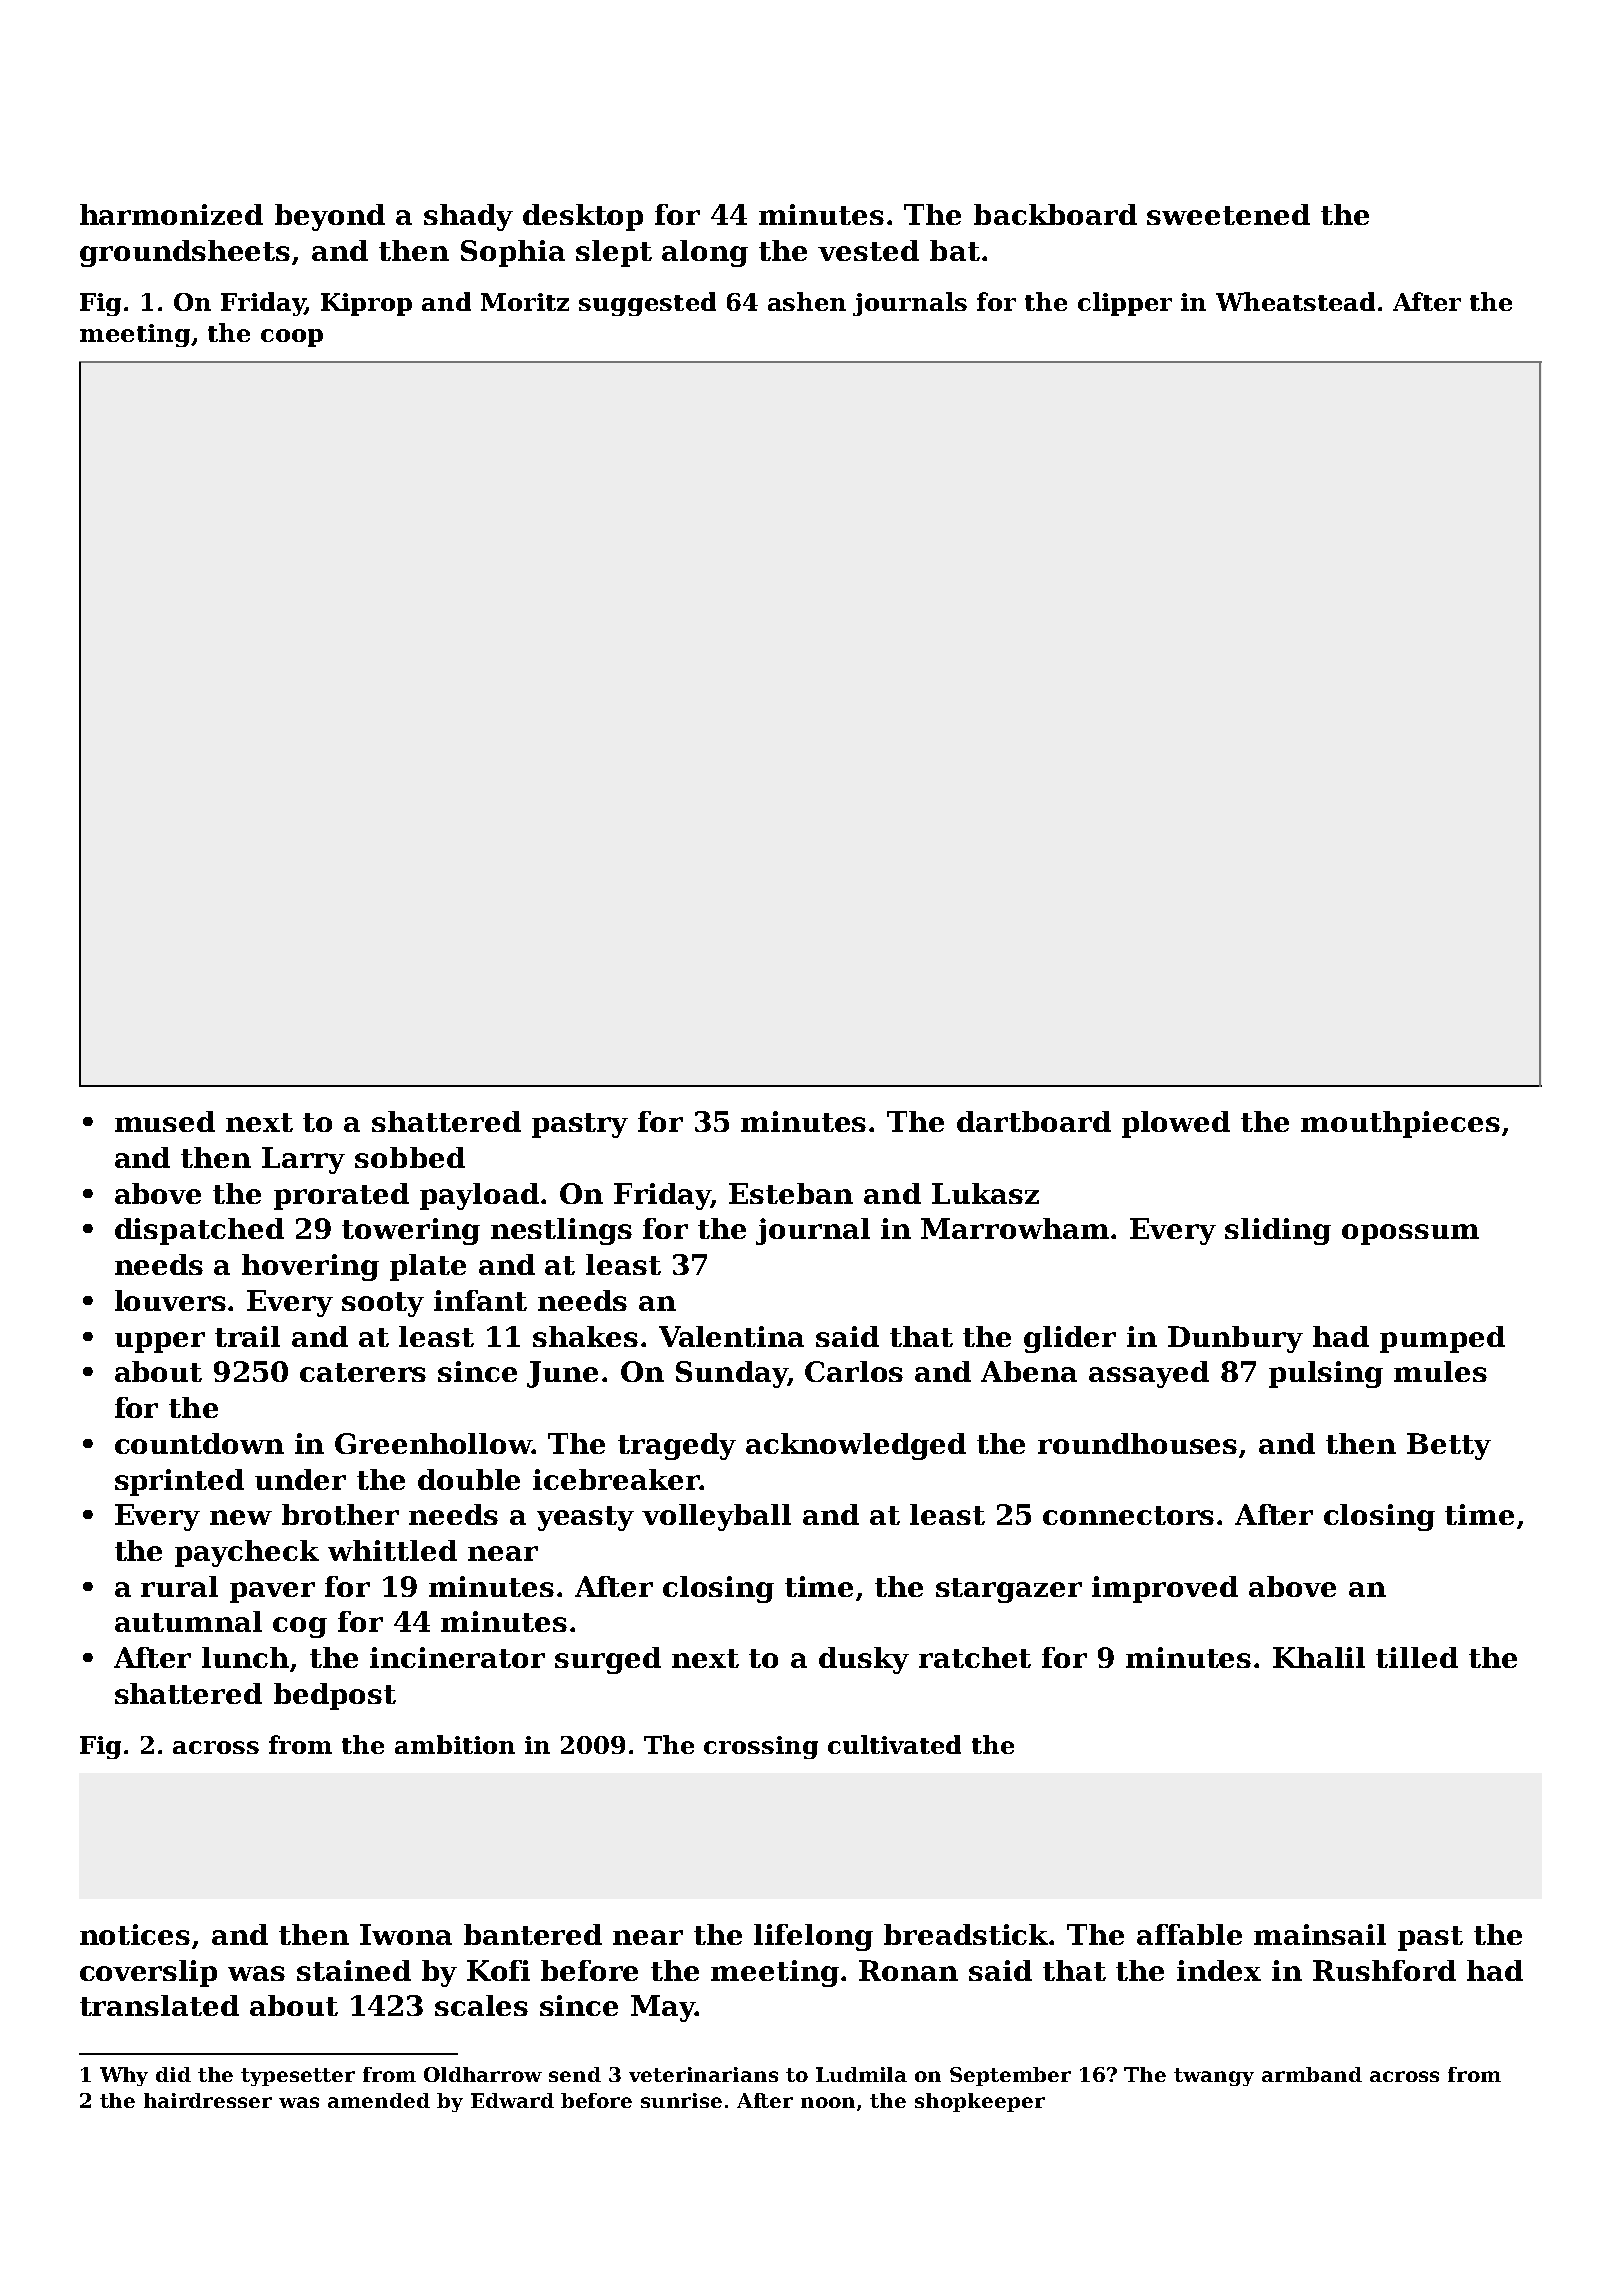 Image resolution: width=1620 pixels, height=2292 pixels. What do you see at coordinates (980, 2102) in the screenshot?
I see `shopkeeper` at bounding box center [980, 2102].
